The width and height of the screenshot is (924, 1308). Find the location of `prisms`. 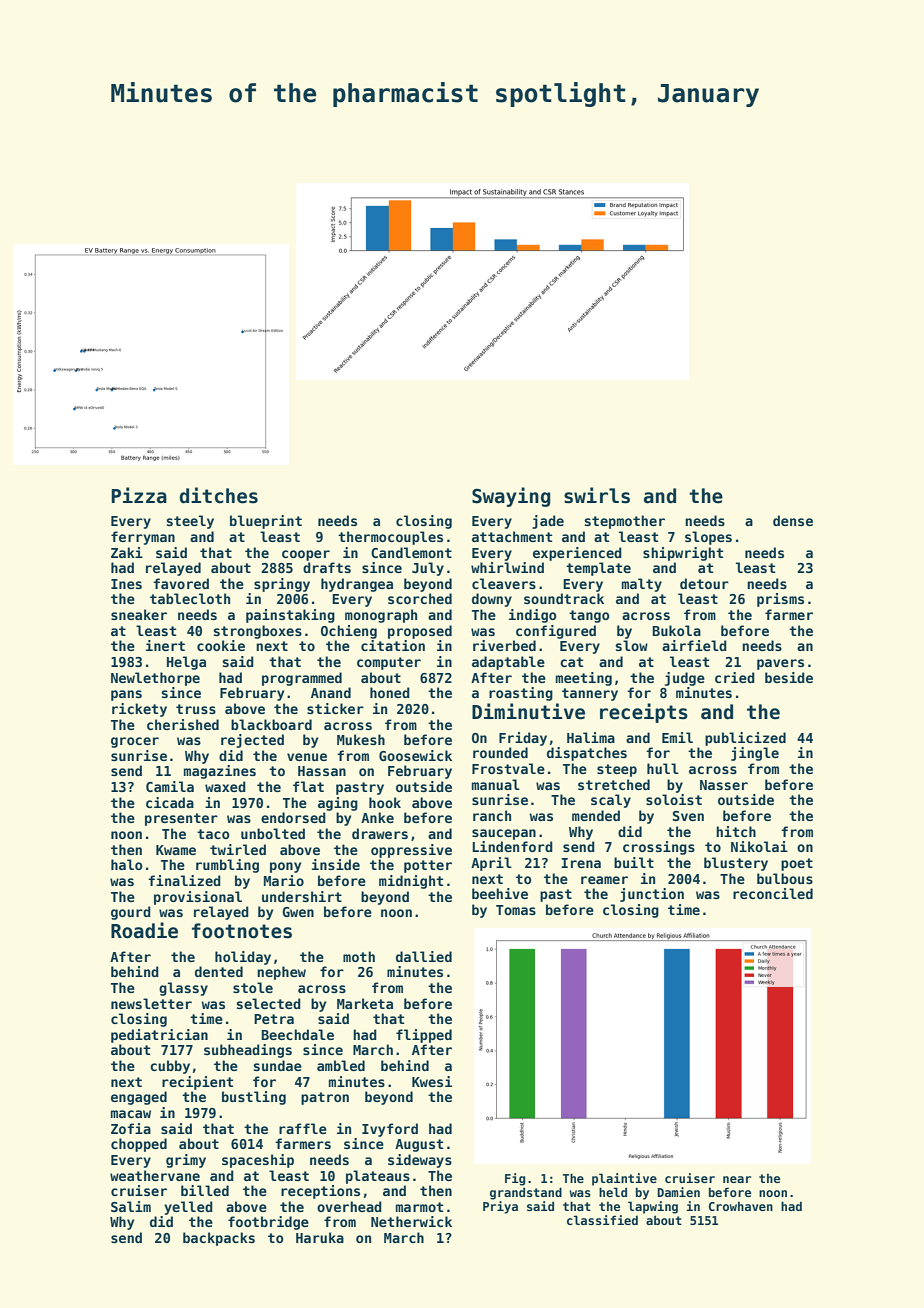

prisms is located at coordinates (780, 600).
